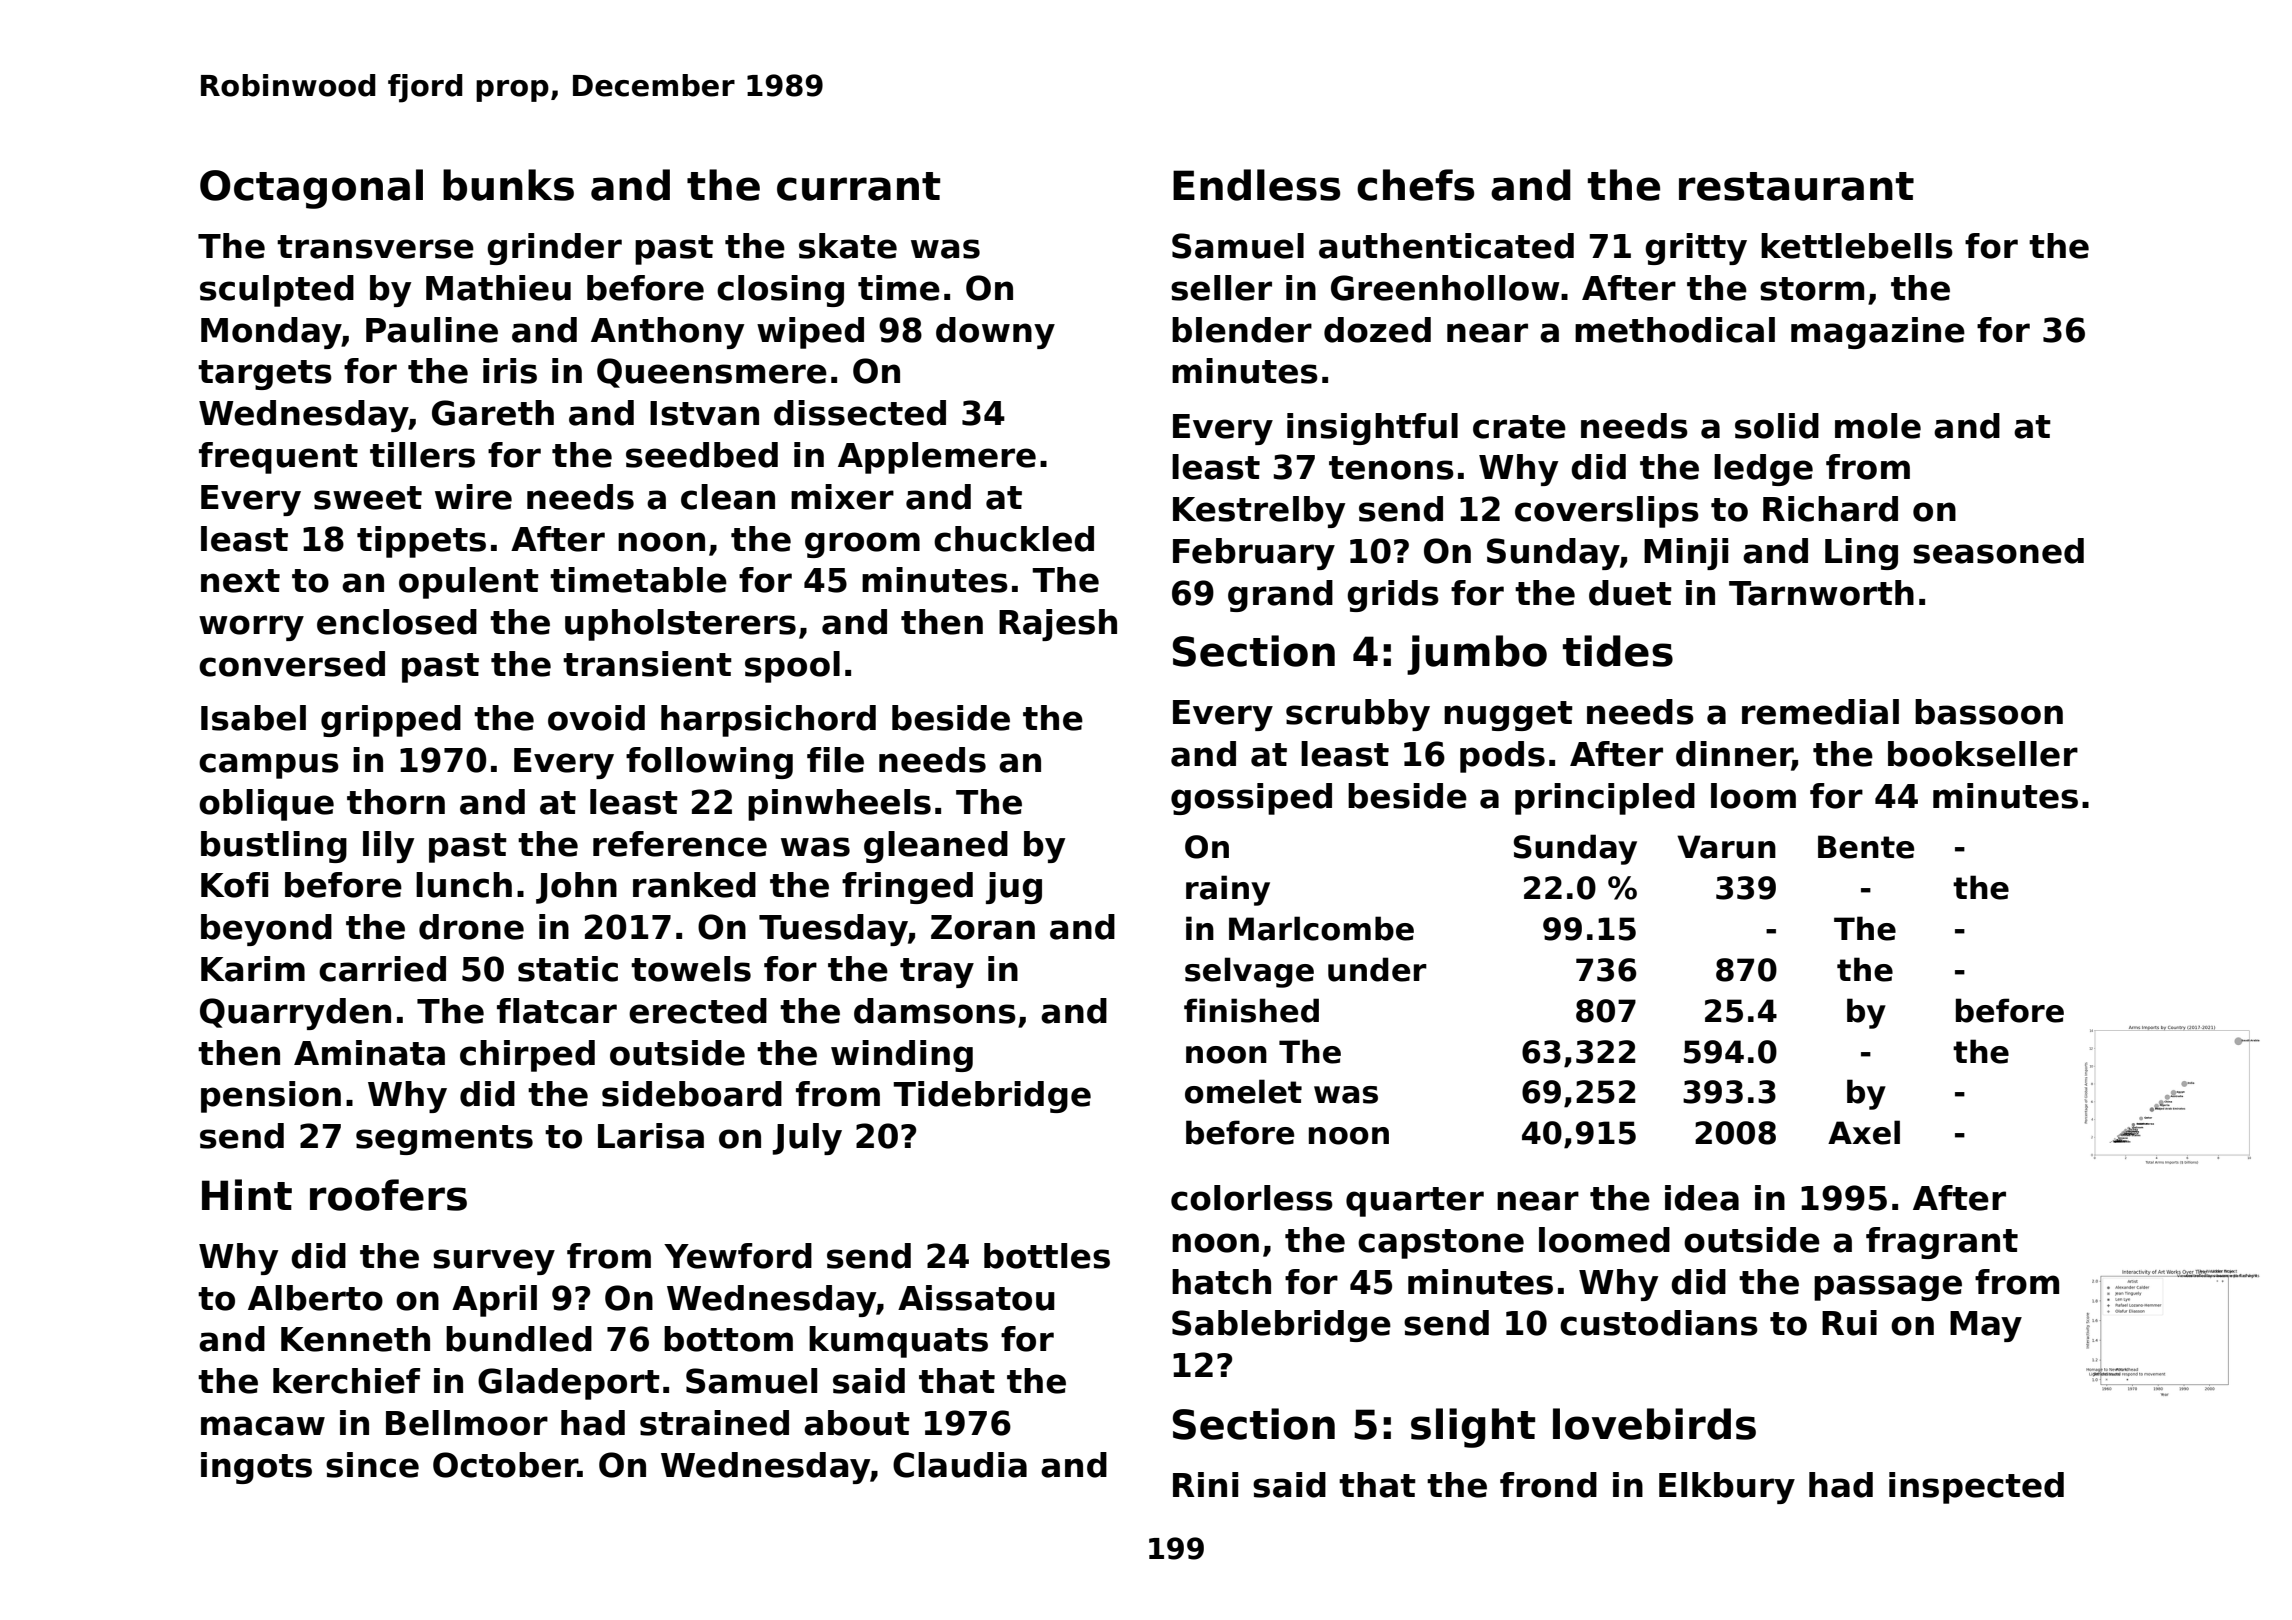 The height and width of the screenshot is (1620, 2292). Describe the element at coordinates (1878, 333) in the screenshot. I see `magazine` at that location.
